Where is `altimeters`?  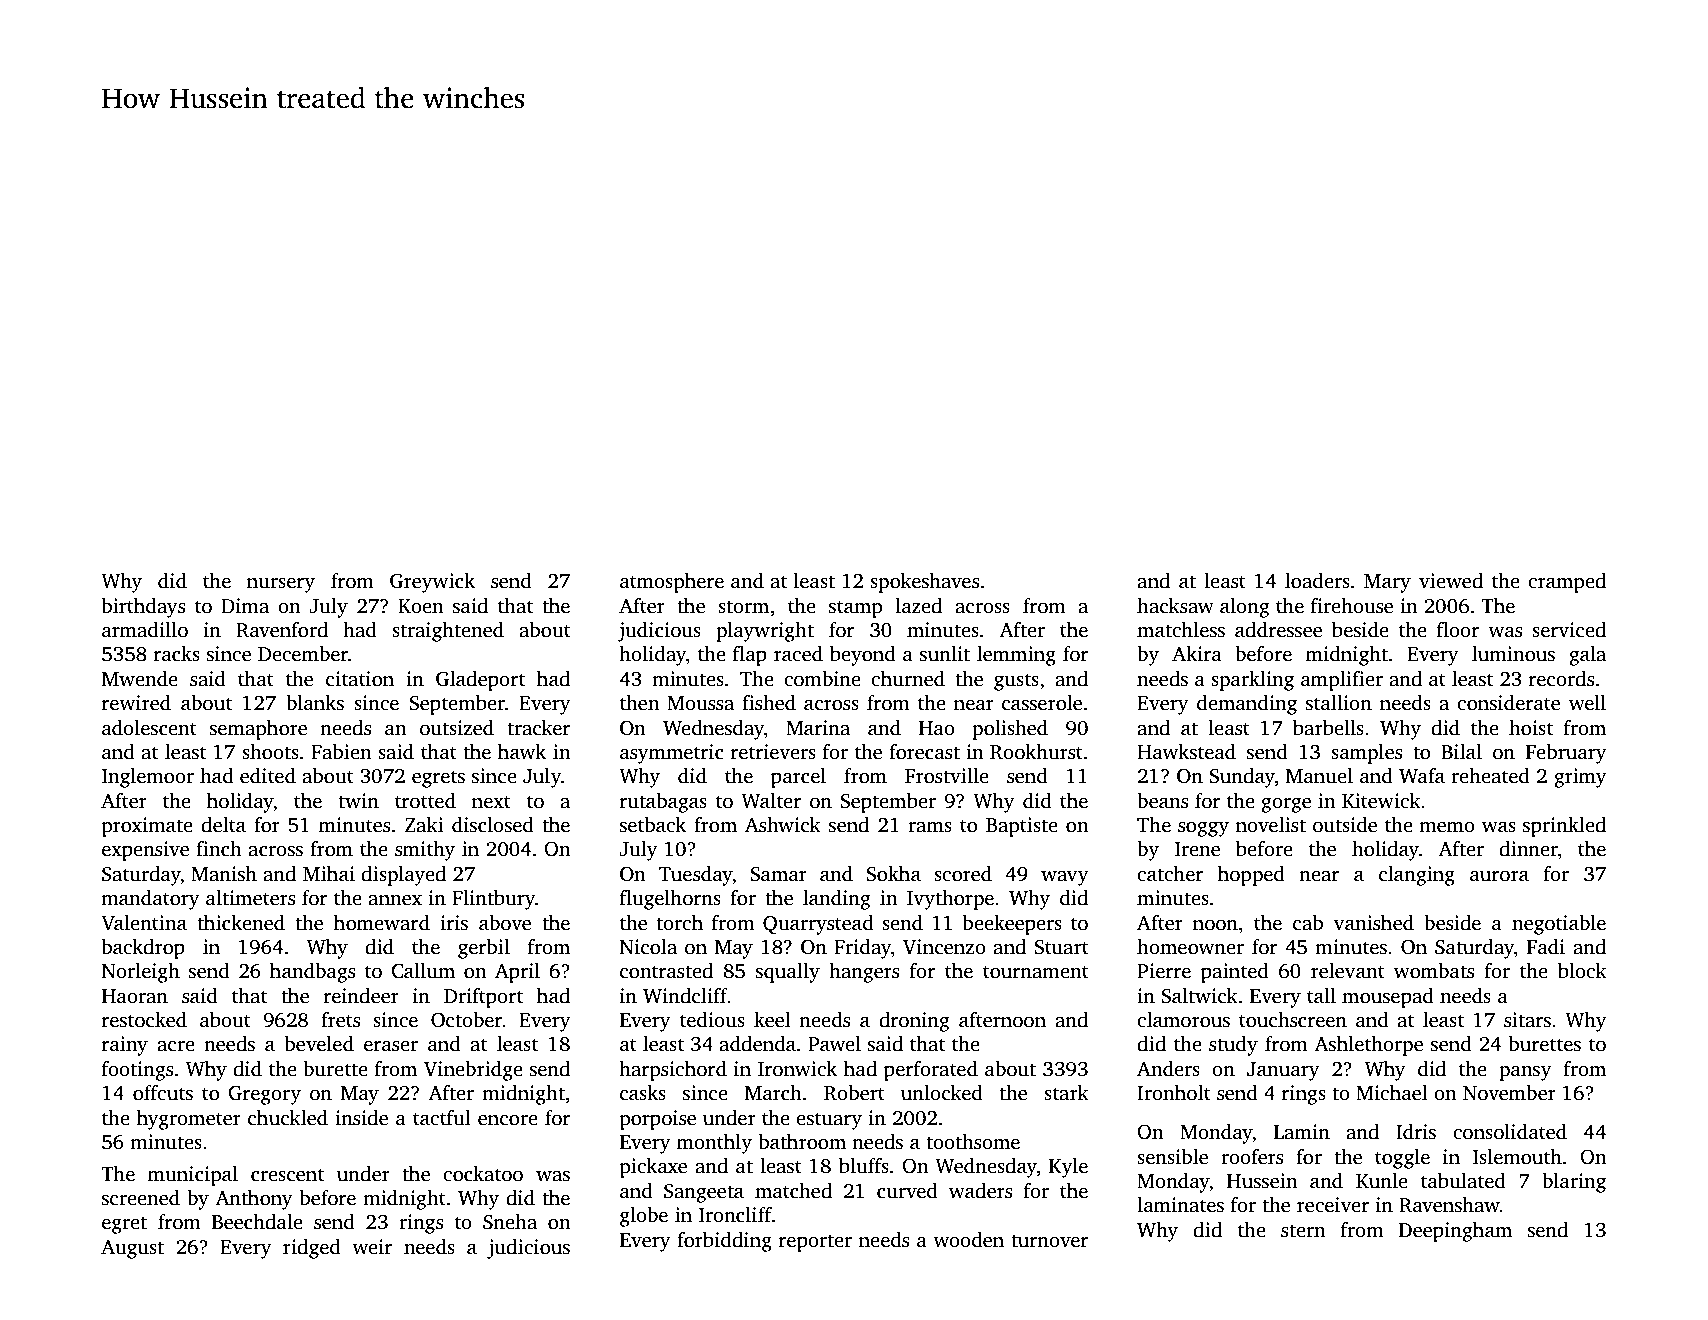
altimeters is located at coordinates (250, 898).
